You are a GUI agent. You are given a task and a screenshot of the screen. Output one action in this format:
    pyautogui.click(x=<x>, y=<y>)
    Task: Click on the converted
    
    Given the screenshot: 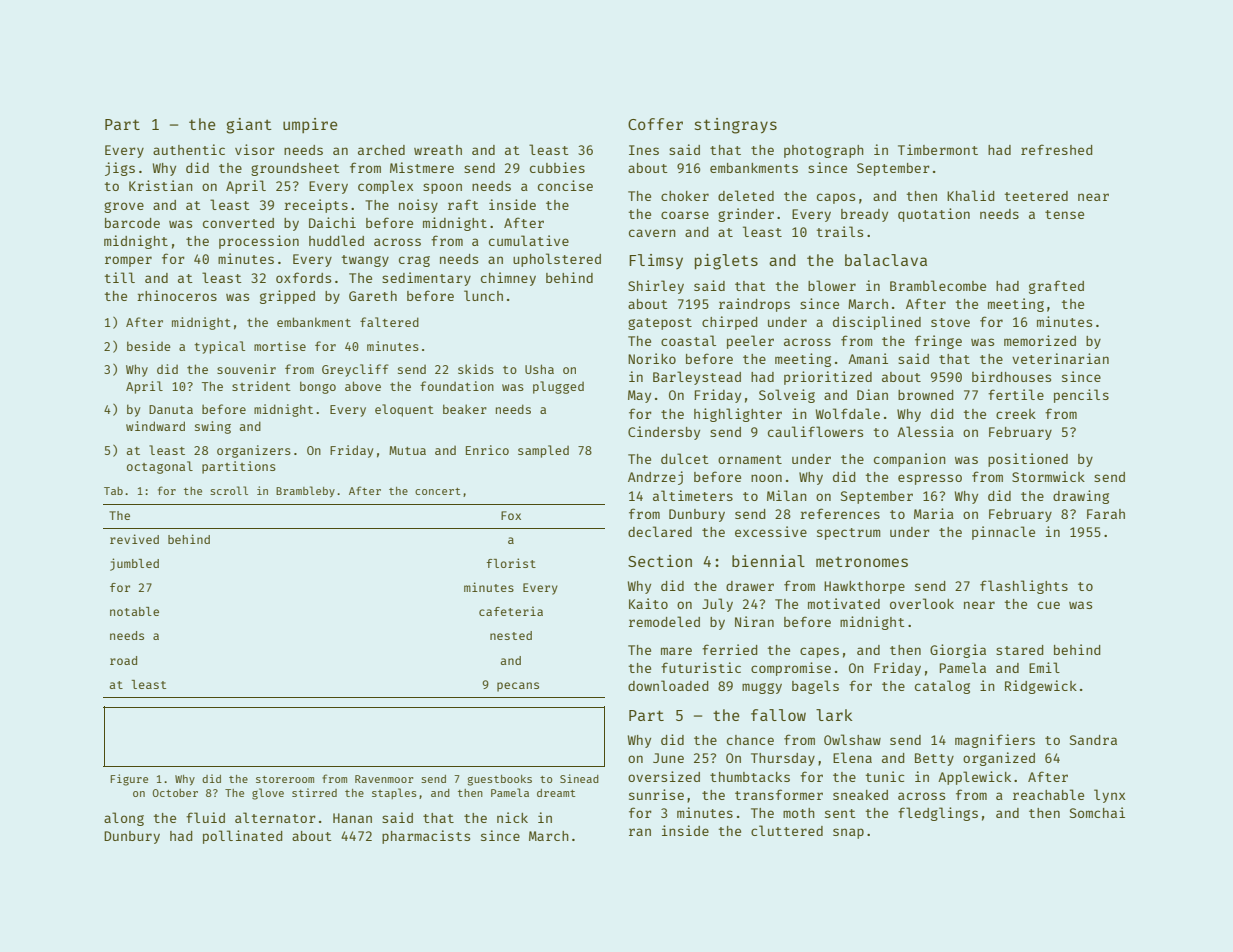 What is the action you would take?
    pyautogui.click(x=238, y=223)
